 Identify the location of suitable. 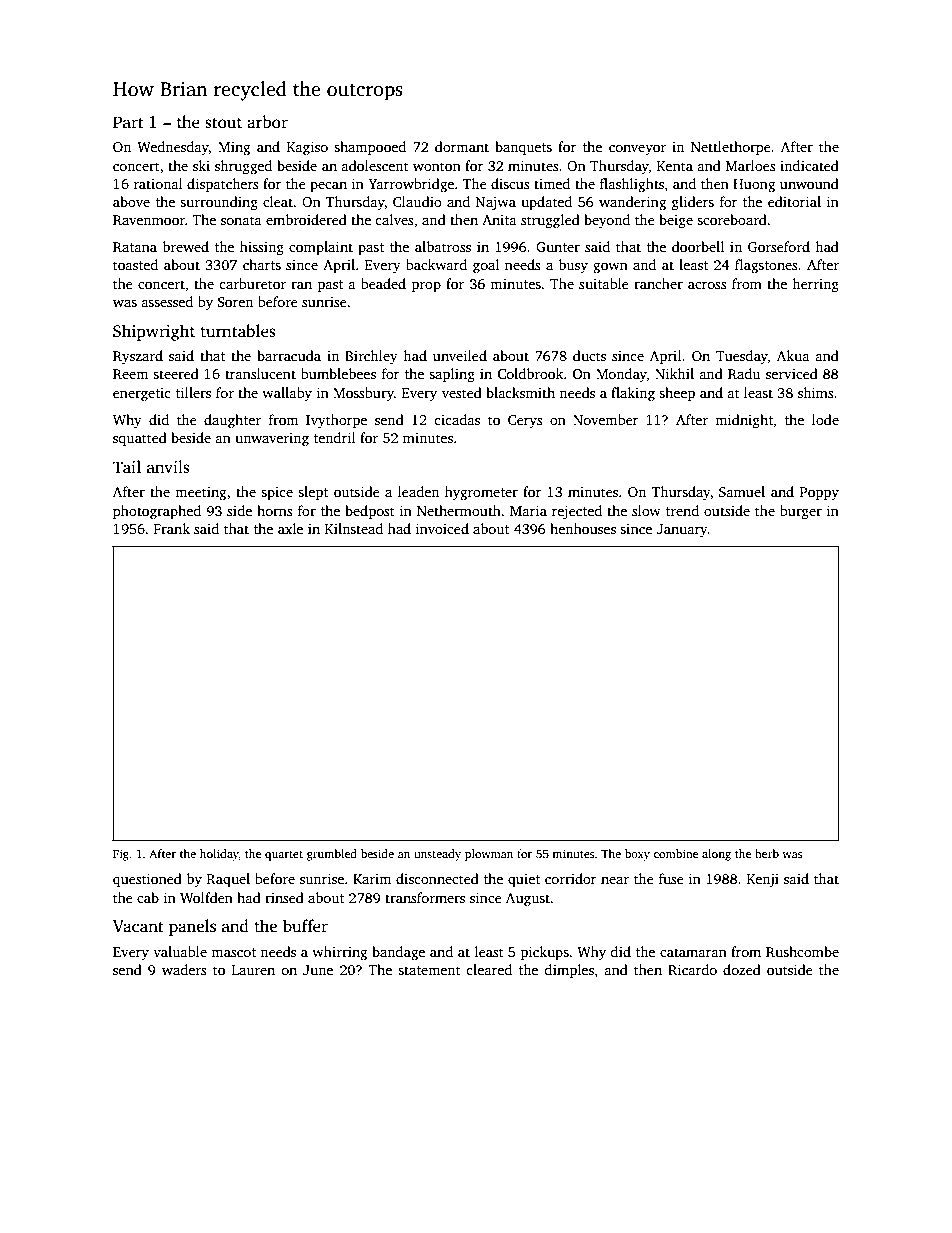
(604, 283).
